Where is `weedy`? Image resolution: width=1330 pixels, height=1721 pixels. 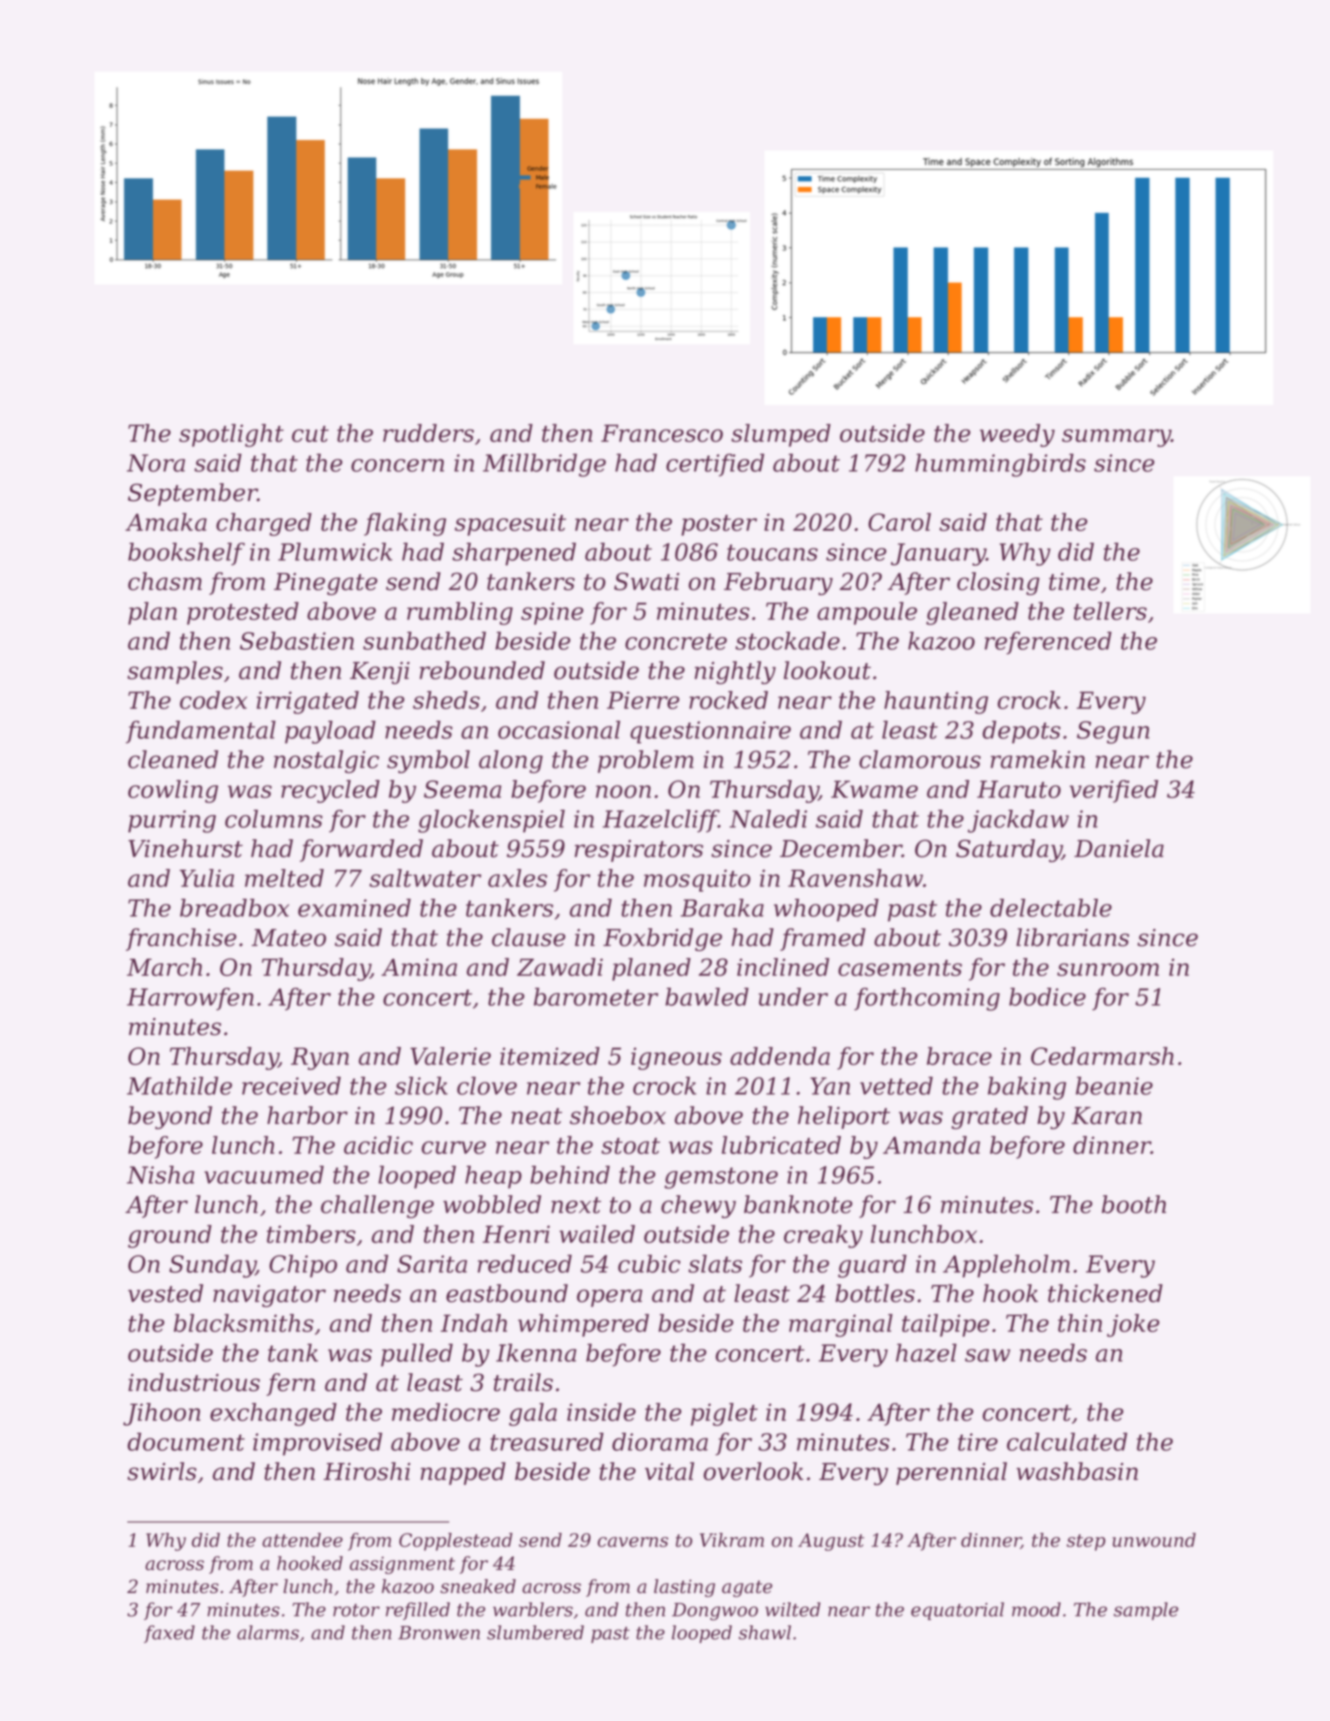
weedy is located at coordinates (1017, 435).
